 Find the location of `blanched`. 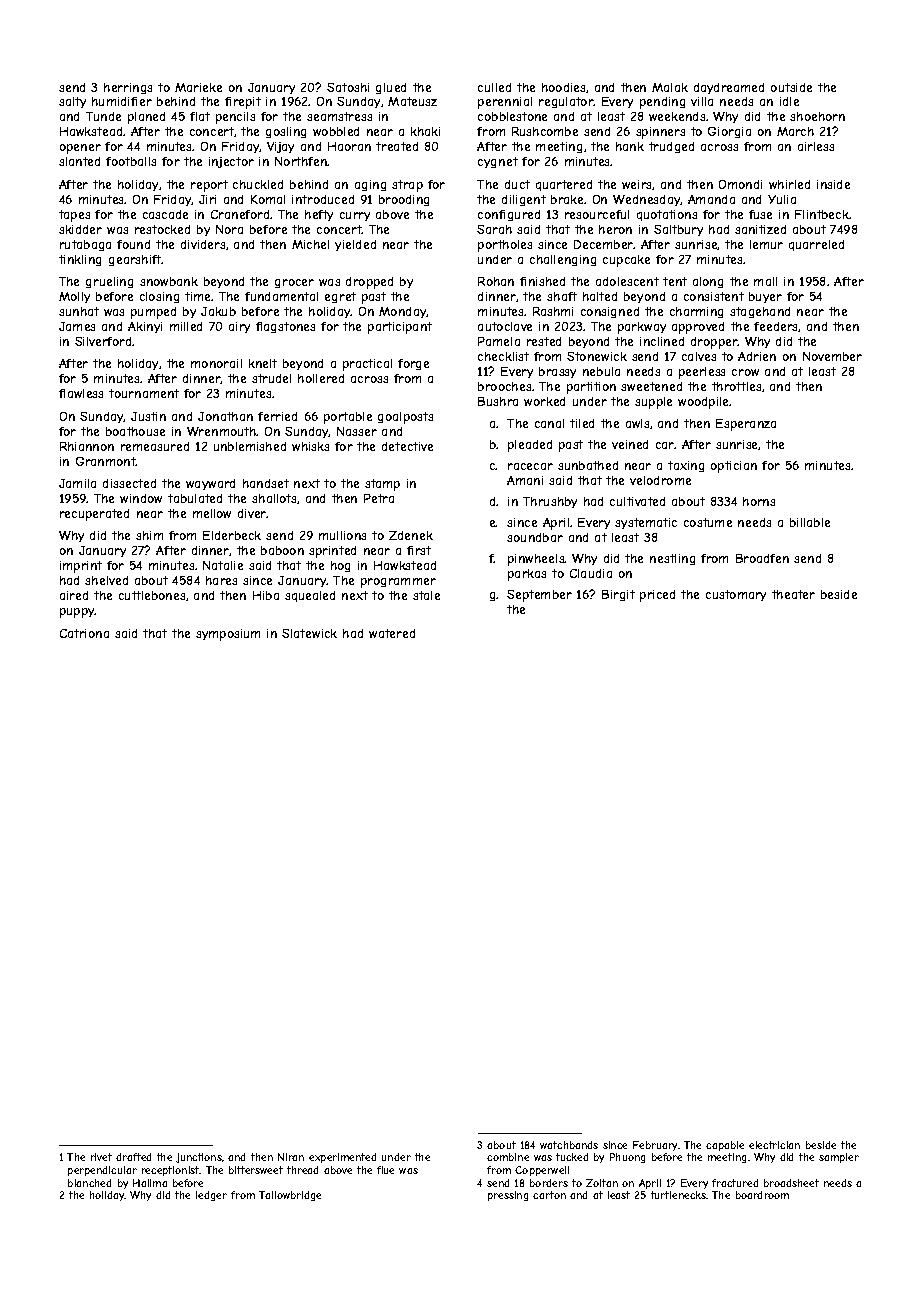

blanched is located at coordinates (89, 1183).
